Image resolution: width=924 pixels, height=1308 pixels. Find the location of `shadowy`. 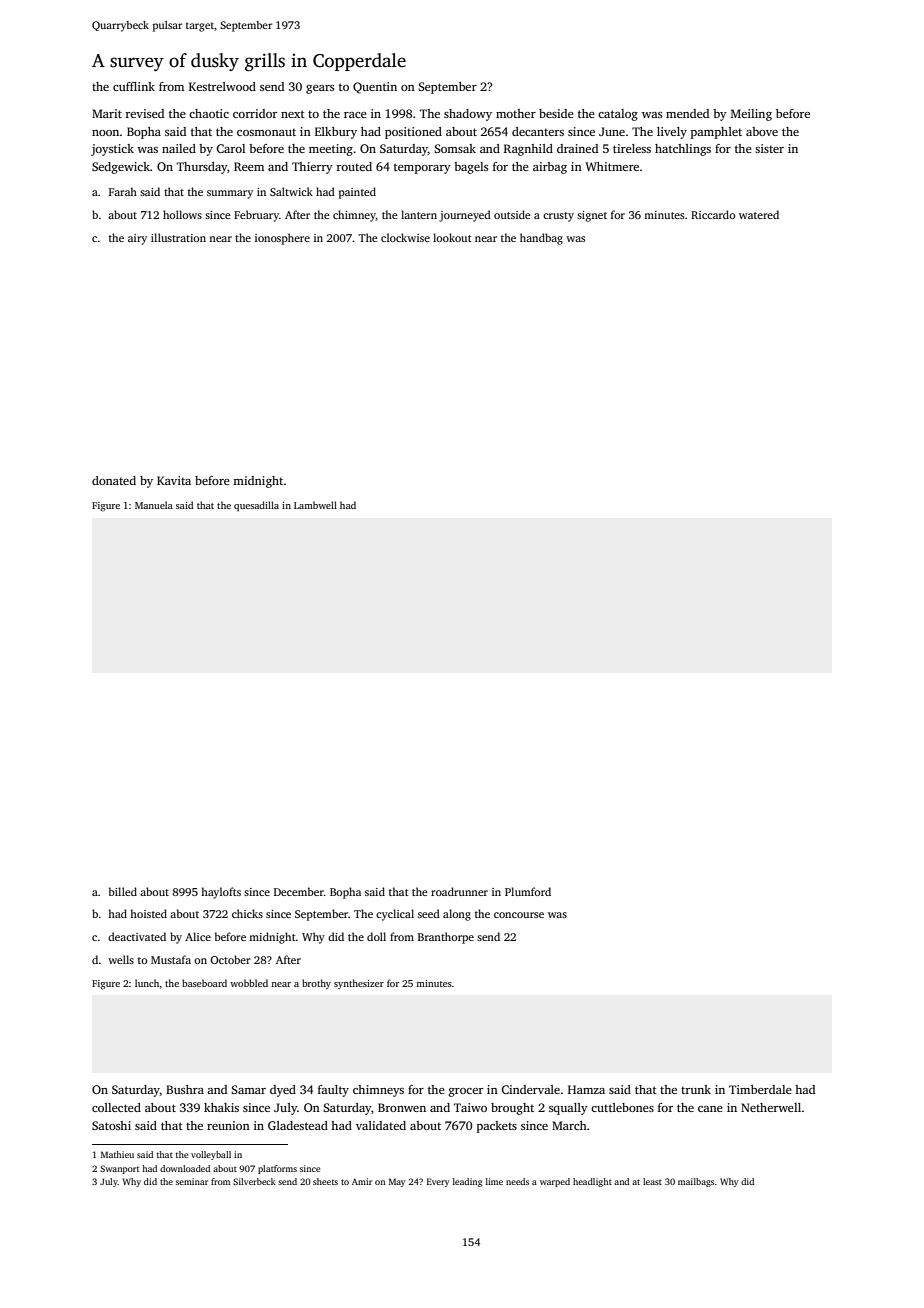

shadowy is located at coordinates (468, 115).
